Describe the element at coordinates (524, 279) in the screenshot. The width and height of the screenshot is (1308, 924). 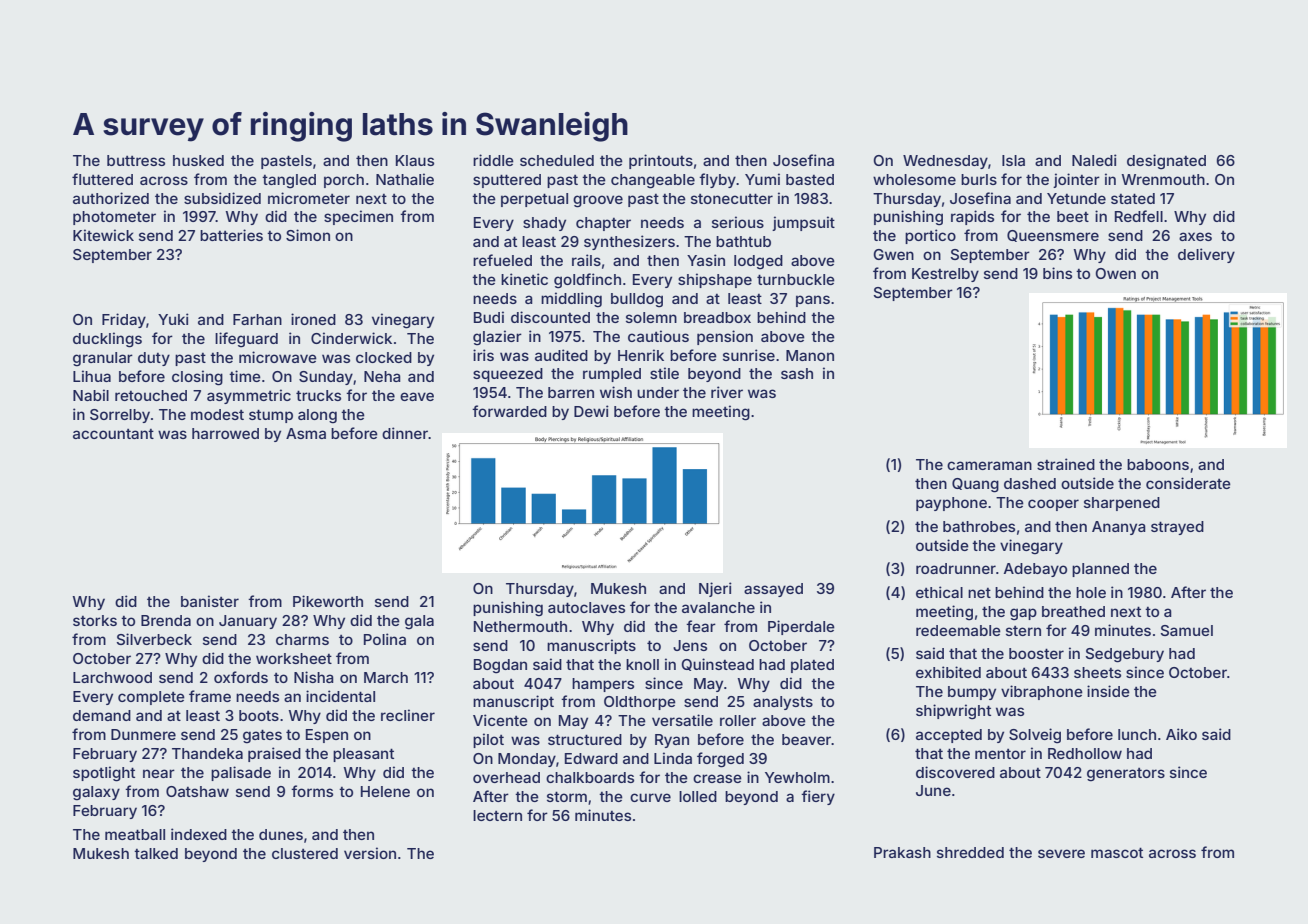
I see `kinetic` at that location.
